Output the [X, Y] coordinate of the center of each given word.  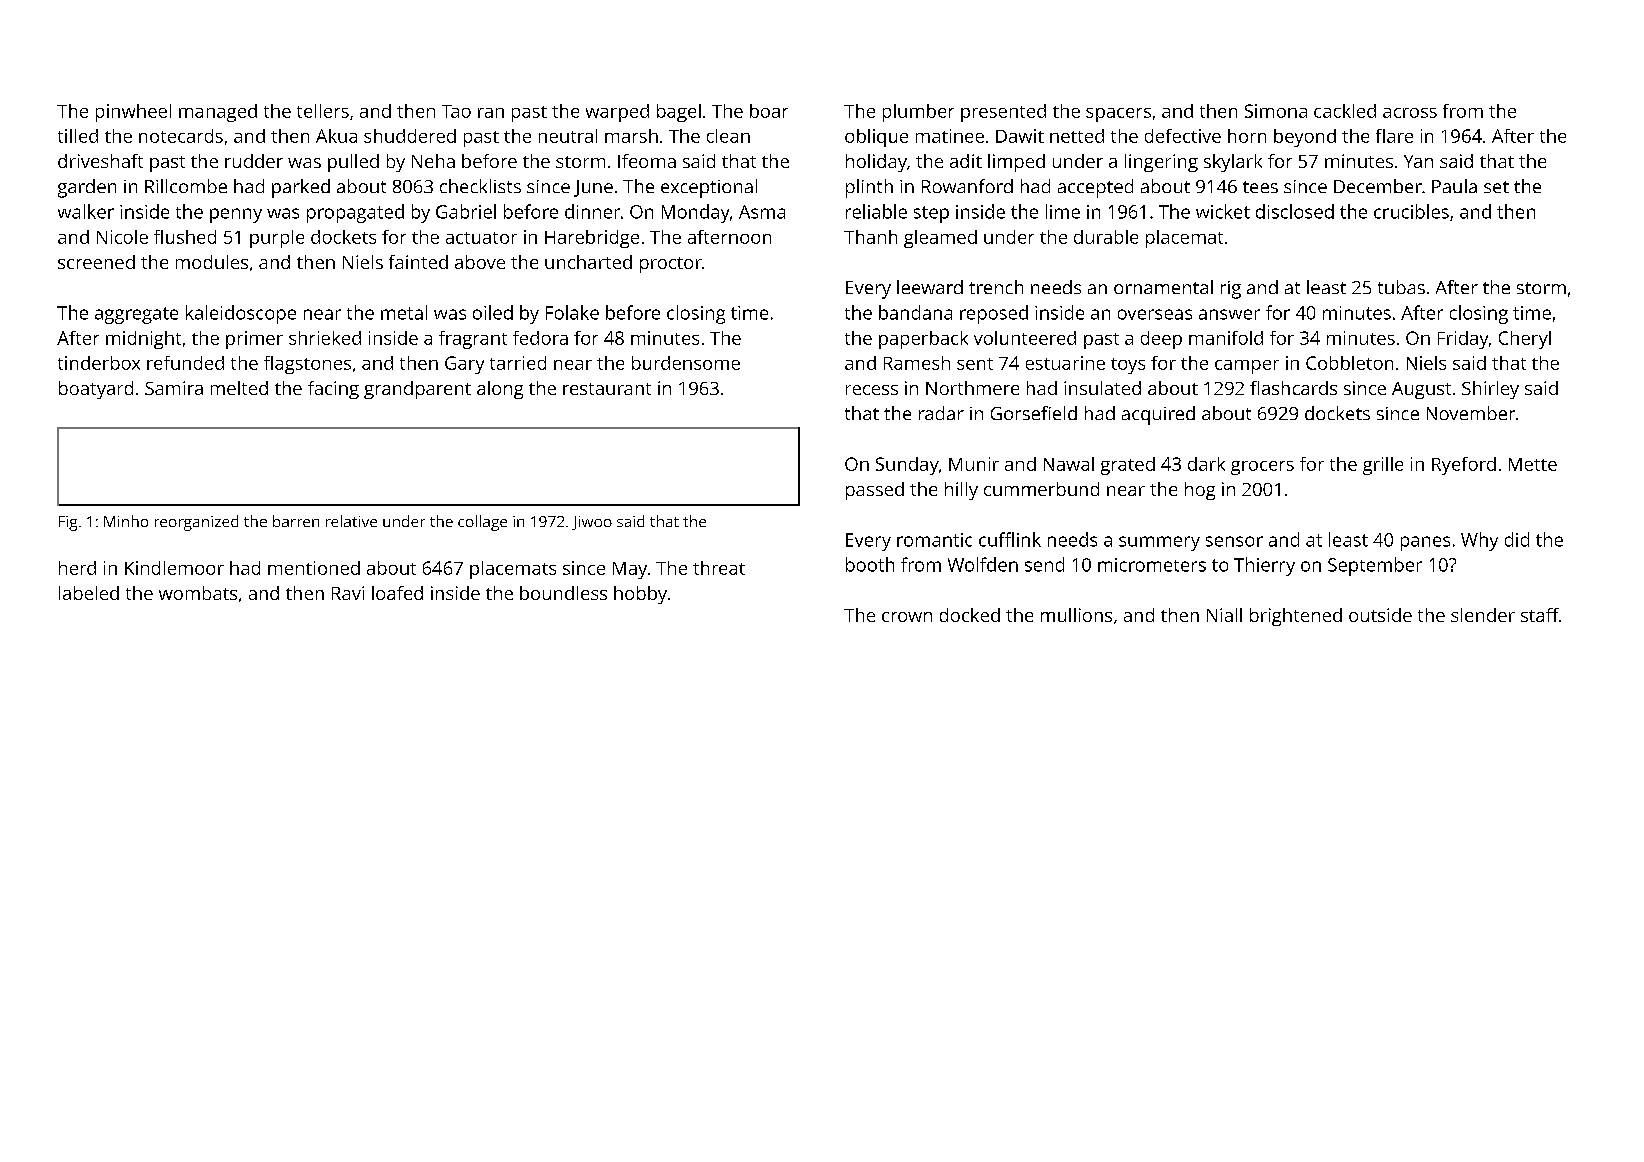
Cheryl [1525, 340]
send [1044, 564]
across [1410, 113]
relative [351, 521]
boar [769, 111]
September [1375, 566]
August [1421, 390]
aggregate [136, 315]
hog [1200, 491]
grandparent [417, 390]
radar [941, 413]
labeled [89, 593]
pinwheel [133, 113]
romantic [934, 540]
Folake [572, 312]
